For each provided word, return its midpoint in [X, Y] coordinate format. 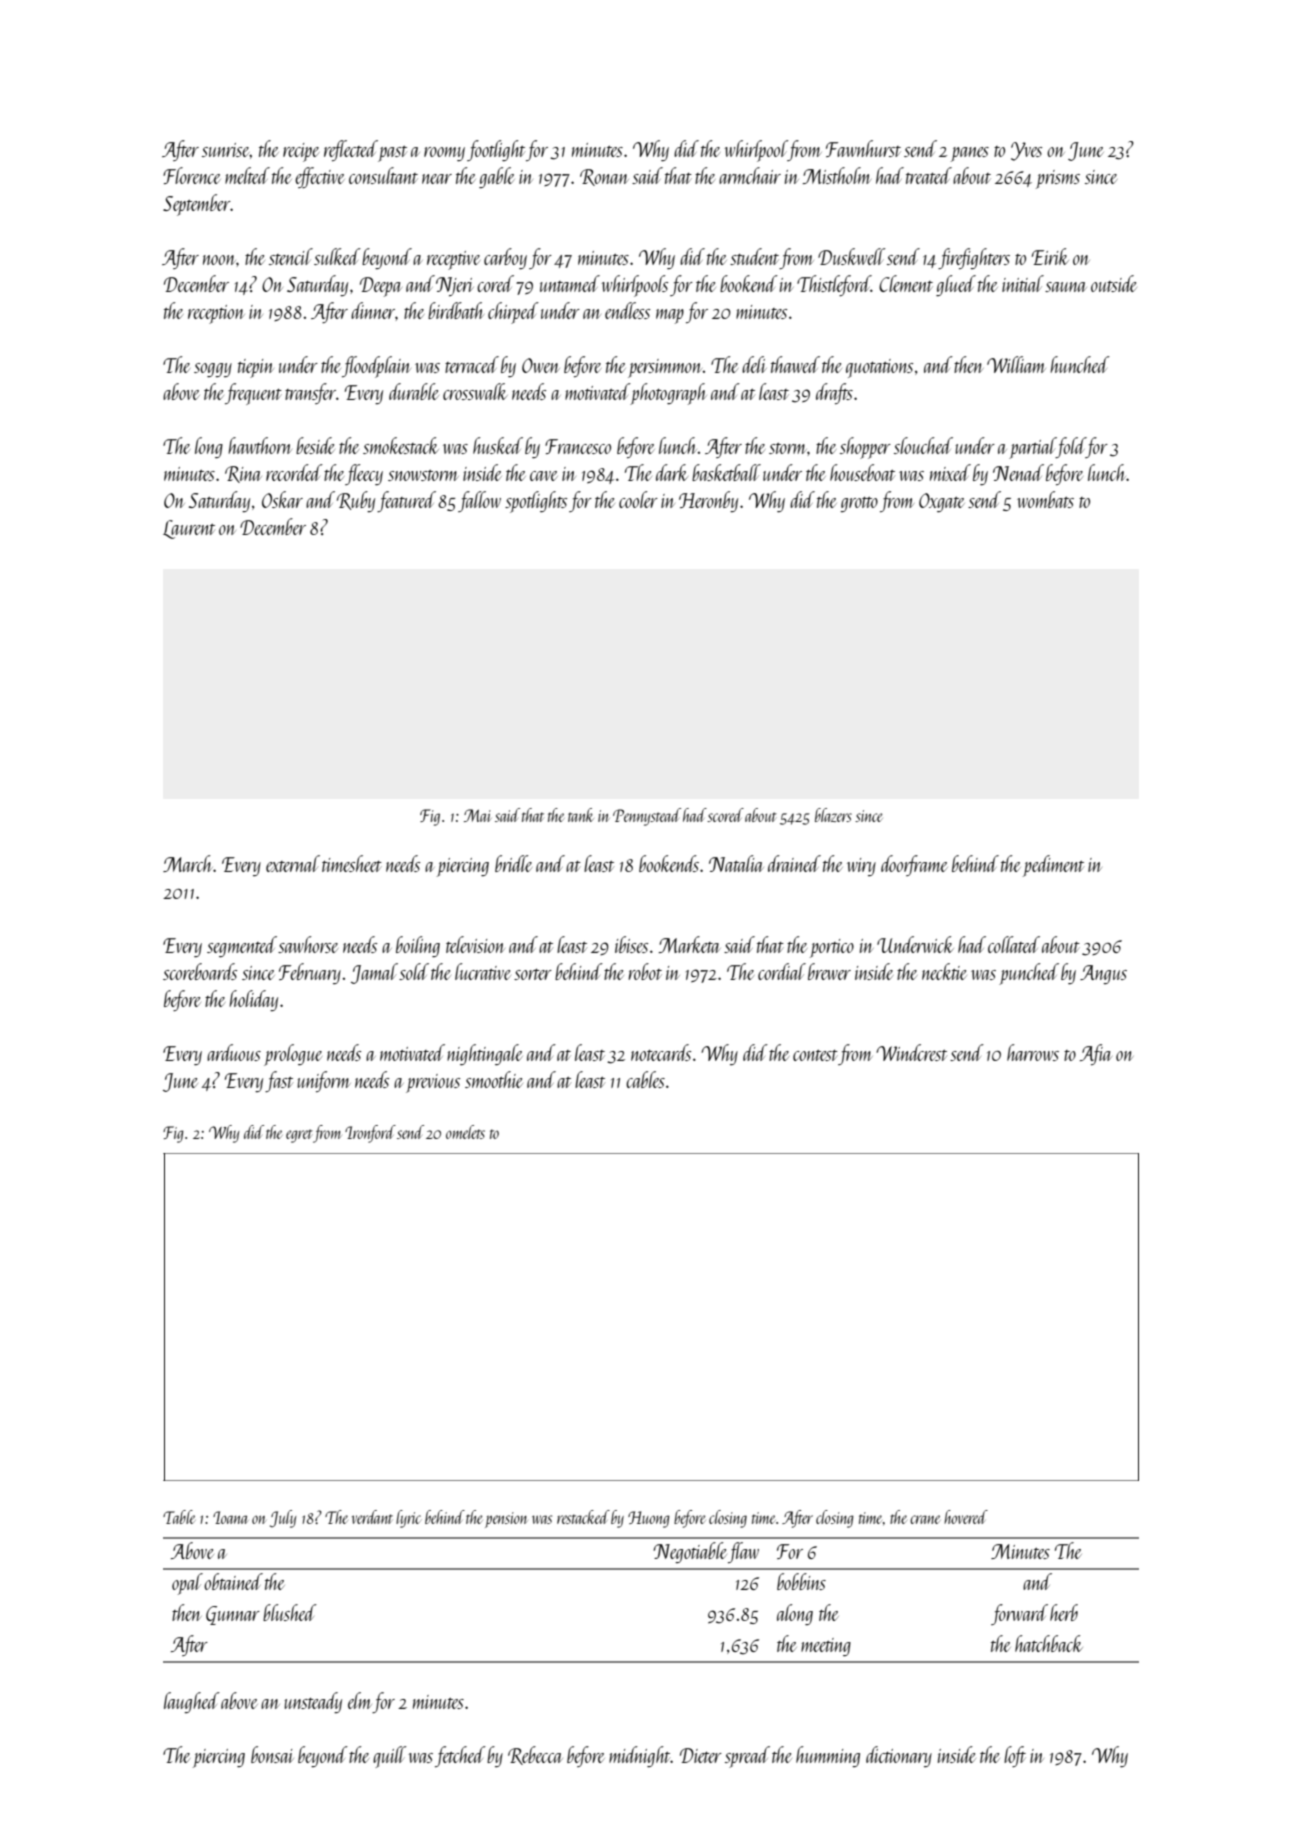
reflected [351, 150]
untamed [570, 283]
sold [414, 971]
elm [360, 1700]
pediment [1053, 866]
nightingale [485, 1054]
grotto [859, 504]
